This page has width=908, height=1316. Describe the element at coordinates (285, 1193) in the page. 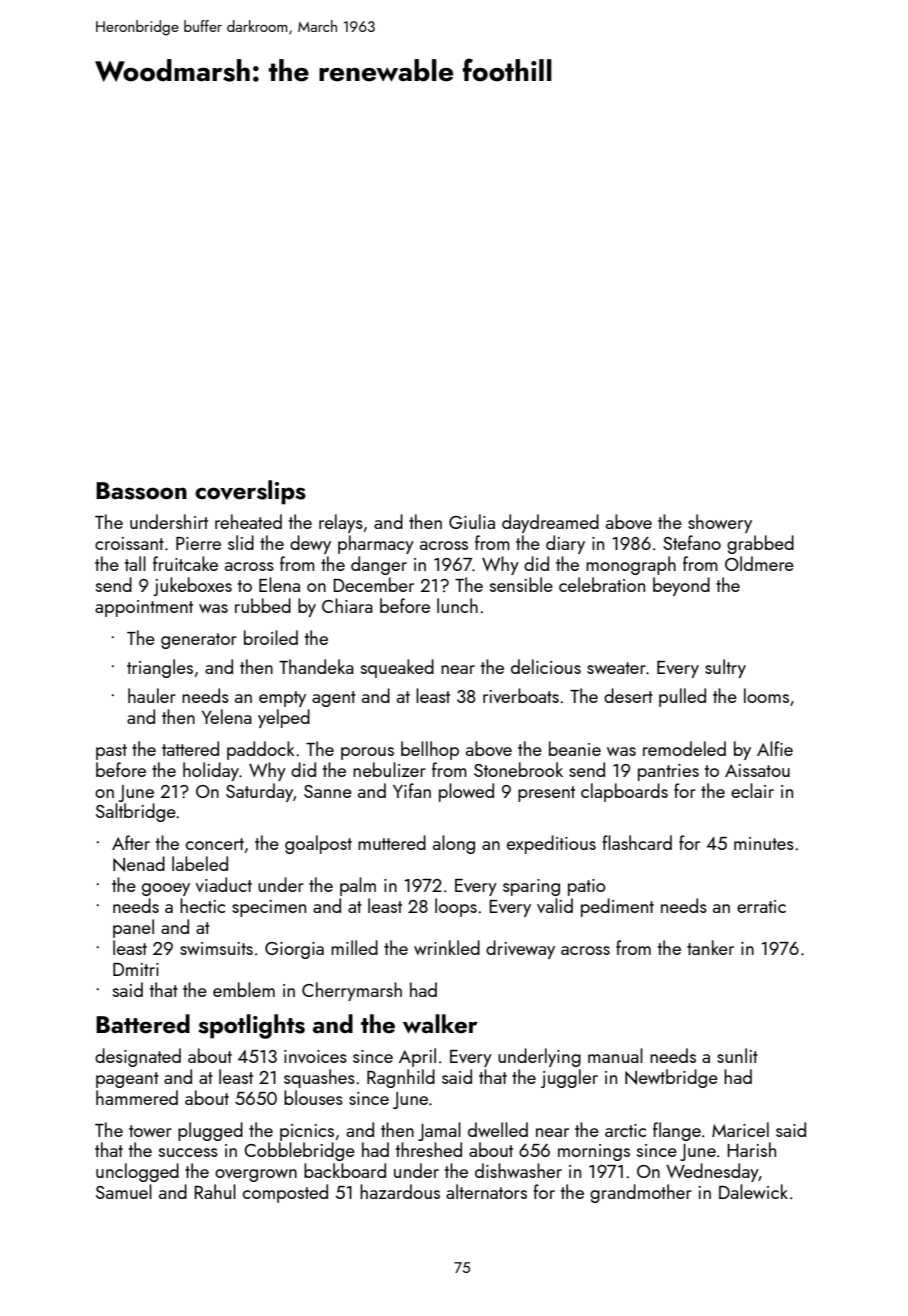

I see `composted` at that location.
